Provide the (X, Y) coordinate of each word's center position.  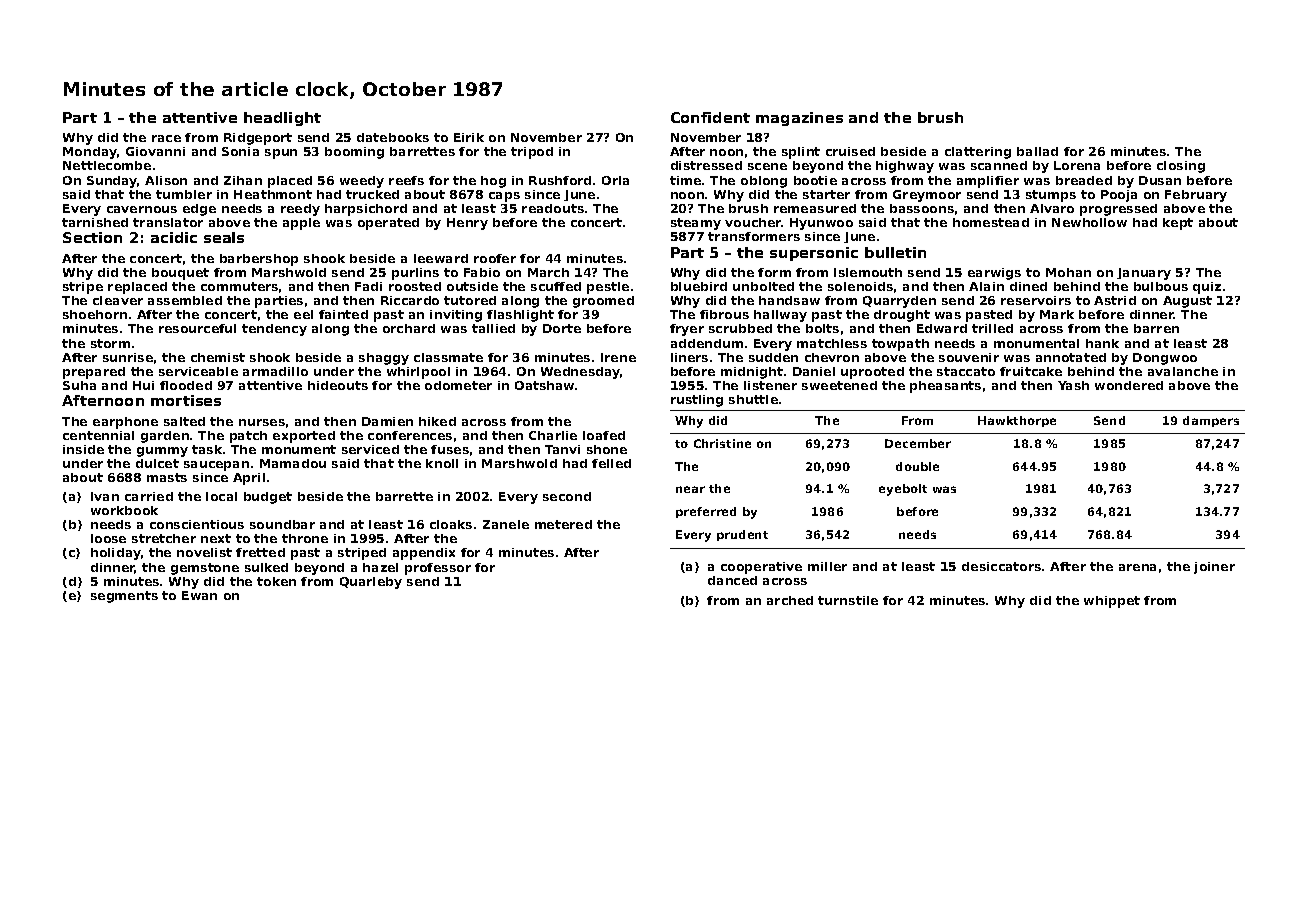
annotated (1071, 357)
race (166, 138)
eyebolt (903, 490)
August (1187, 302)
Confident (710, 117)
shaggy (384, 359)
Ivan (105, 496)
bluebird (699, 286)
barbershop (259, 260)
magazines (799, 119)
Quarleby (371, 583)
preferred (706, 512)
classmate (448, 357)
